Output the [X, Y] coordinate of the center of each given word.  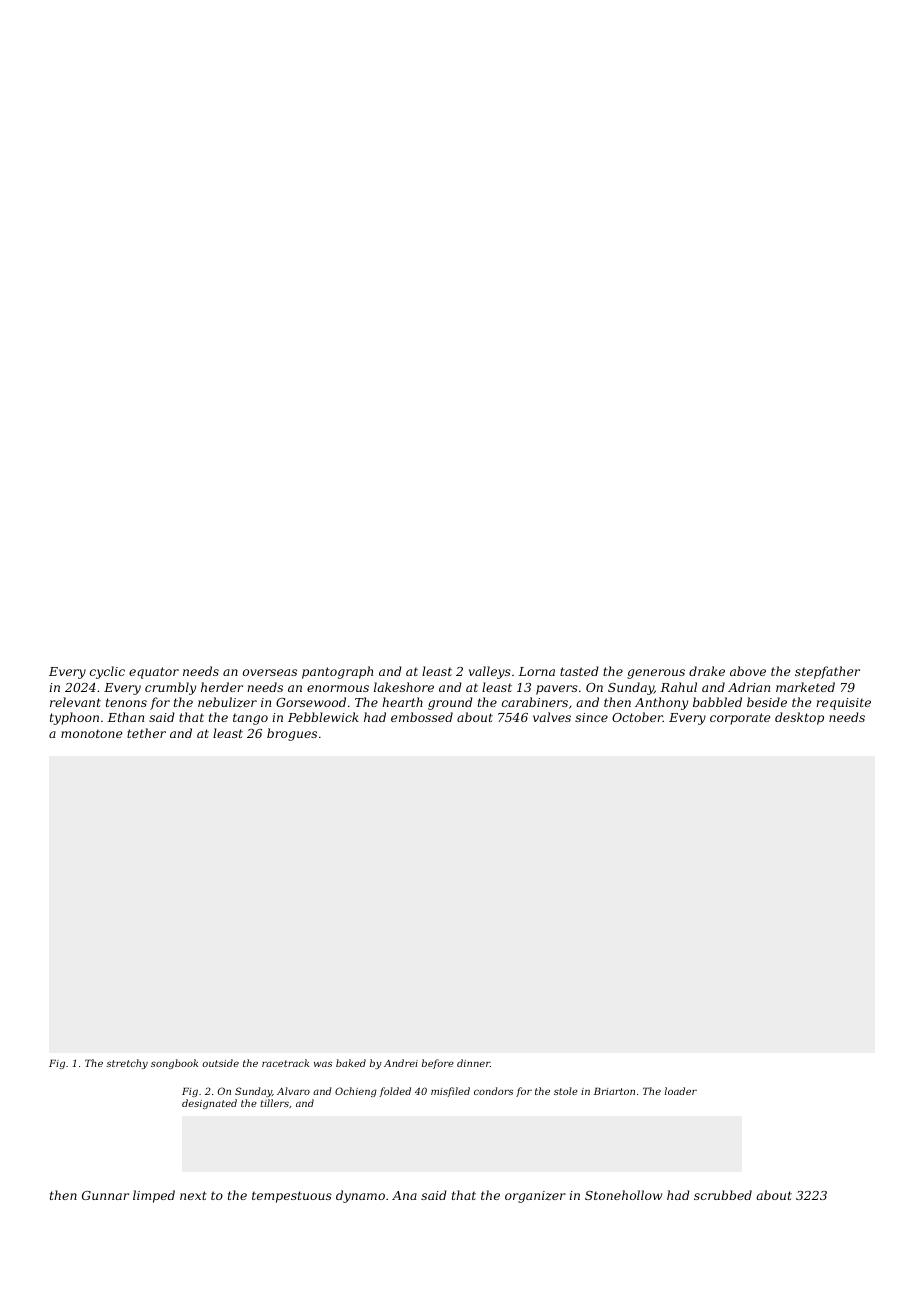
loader [681, 1091]
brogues [292, 734]
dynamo [360, 1196]
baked [351, 1063]
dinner [473, 1063]
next [193, 1195]
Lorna [537, 671]
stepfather [827, 672]
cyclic [107, 672]
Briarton [614, 1091]
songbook [174, 1064]
